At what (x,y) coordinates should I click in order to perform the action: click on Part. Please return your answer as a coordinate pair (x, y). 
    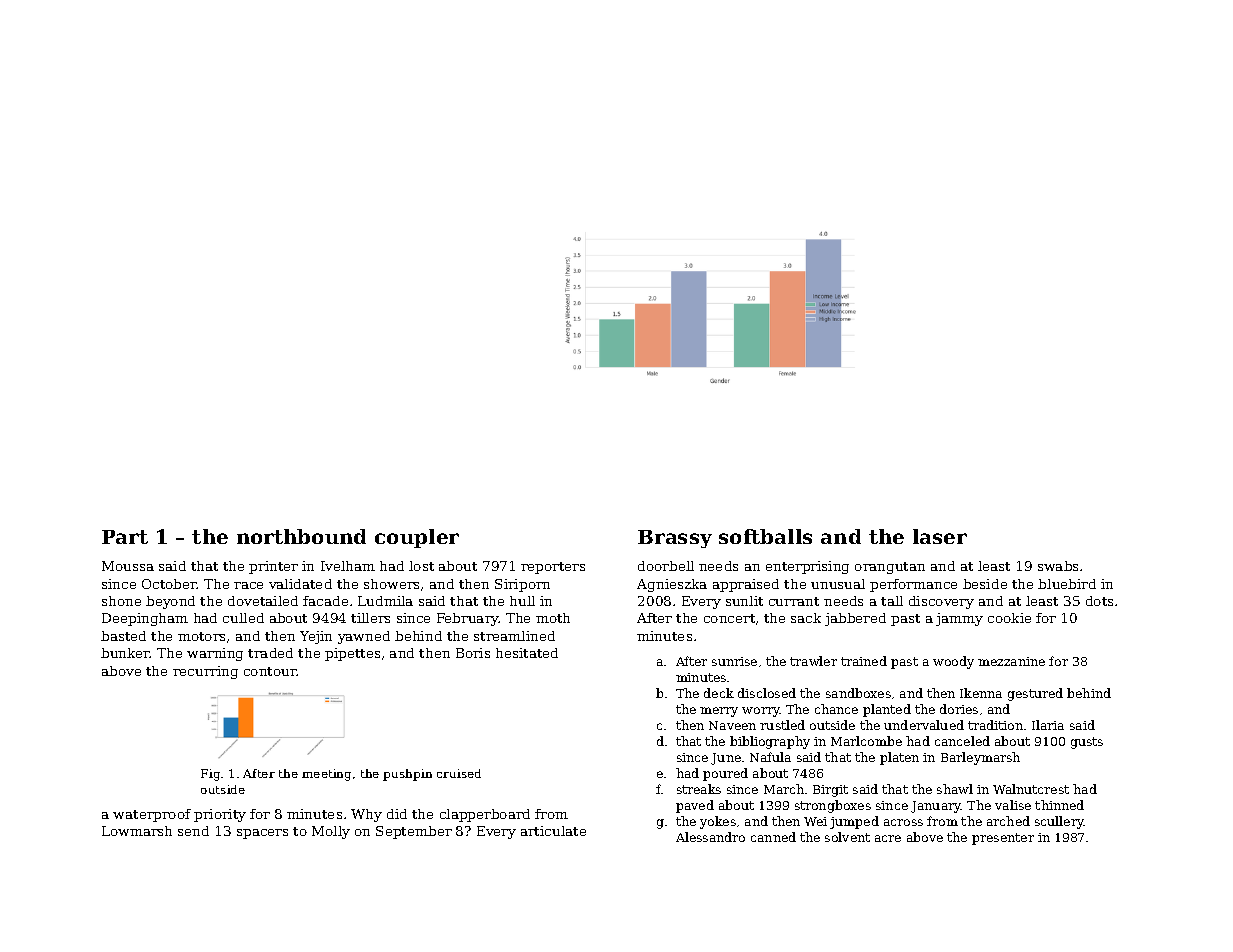
    Looking at the image, I should click on (125, 537).
